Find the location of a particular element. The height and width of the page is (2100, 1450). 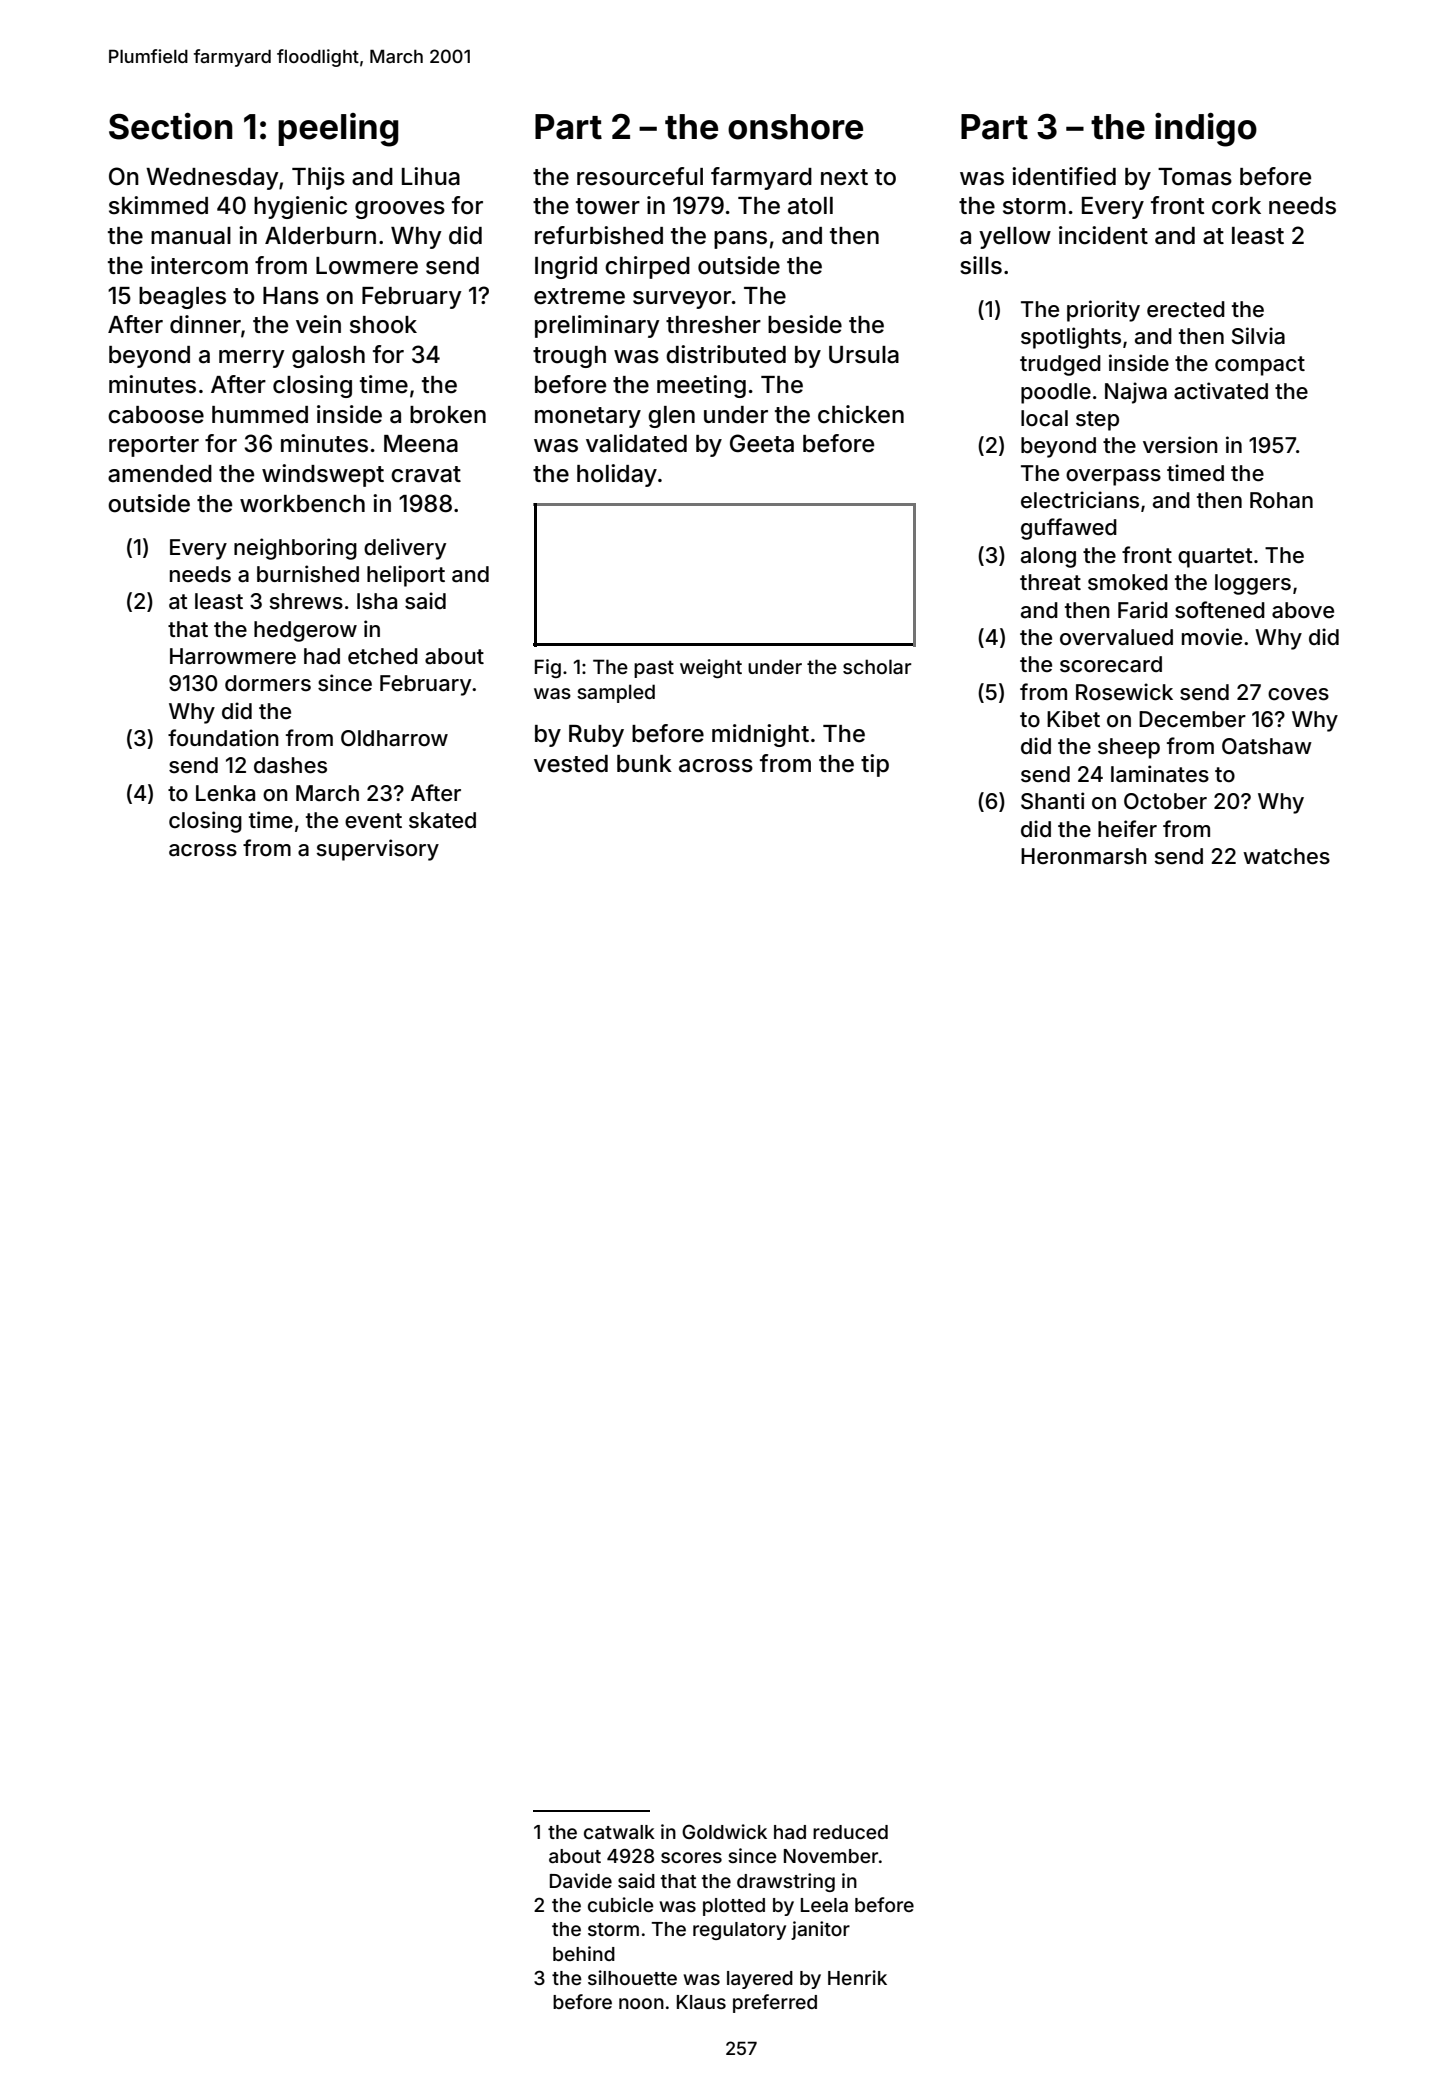

Heronmarsh is located at coordinates (1084, 856).
